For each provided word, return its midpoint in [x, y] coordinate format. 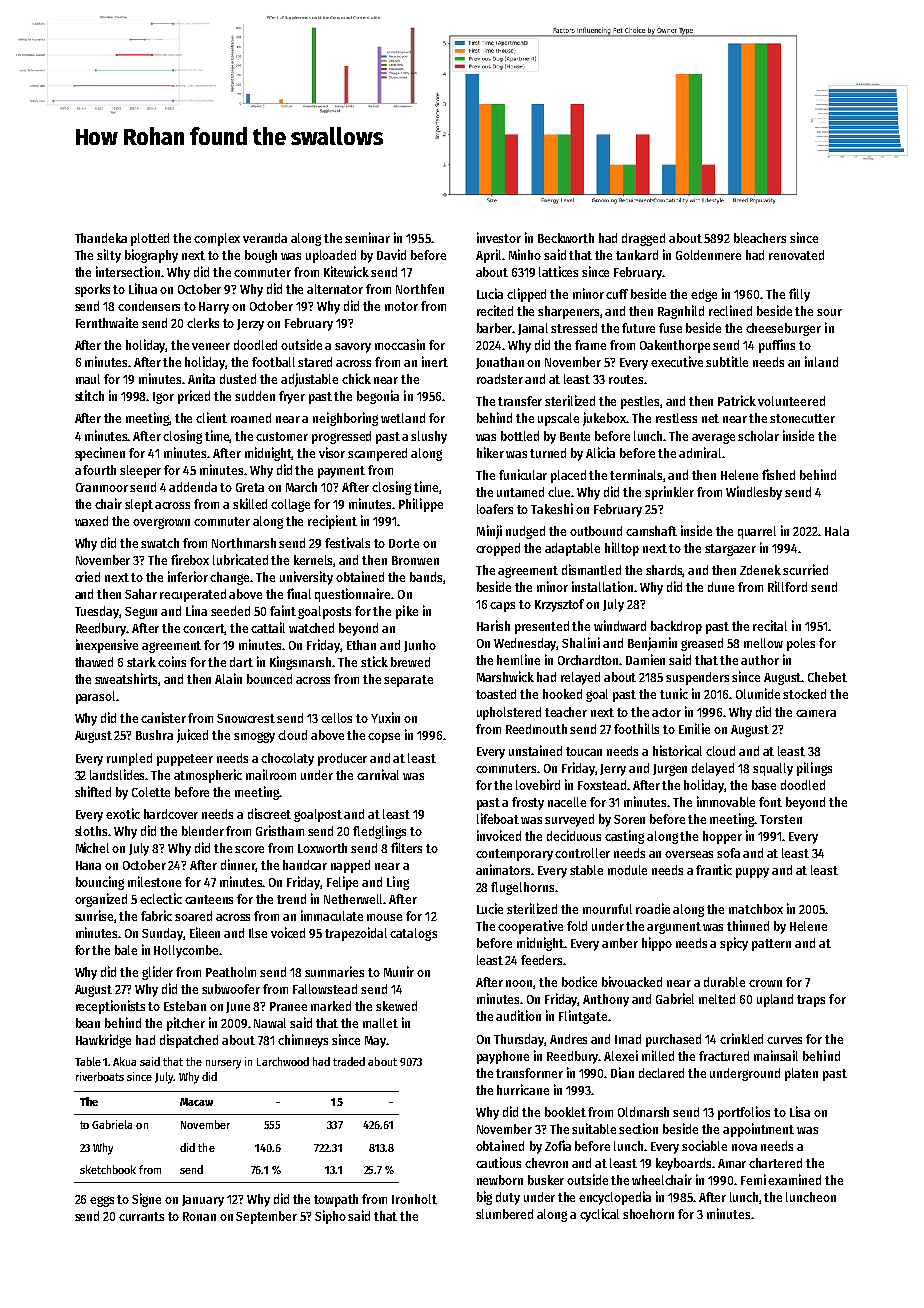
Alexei [621, 1055]
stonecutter [802, 418]
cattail [268, 627]
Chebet [827, 677]
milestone [154, 881]
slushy [429, 437]
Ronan [199, 1216]
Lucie [490, 908]
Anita [201, 378]
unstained [535, 750]
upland [775, 1000]
